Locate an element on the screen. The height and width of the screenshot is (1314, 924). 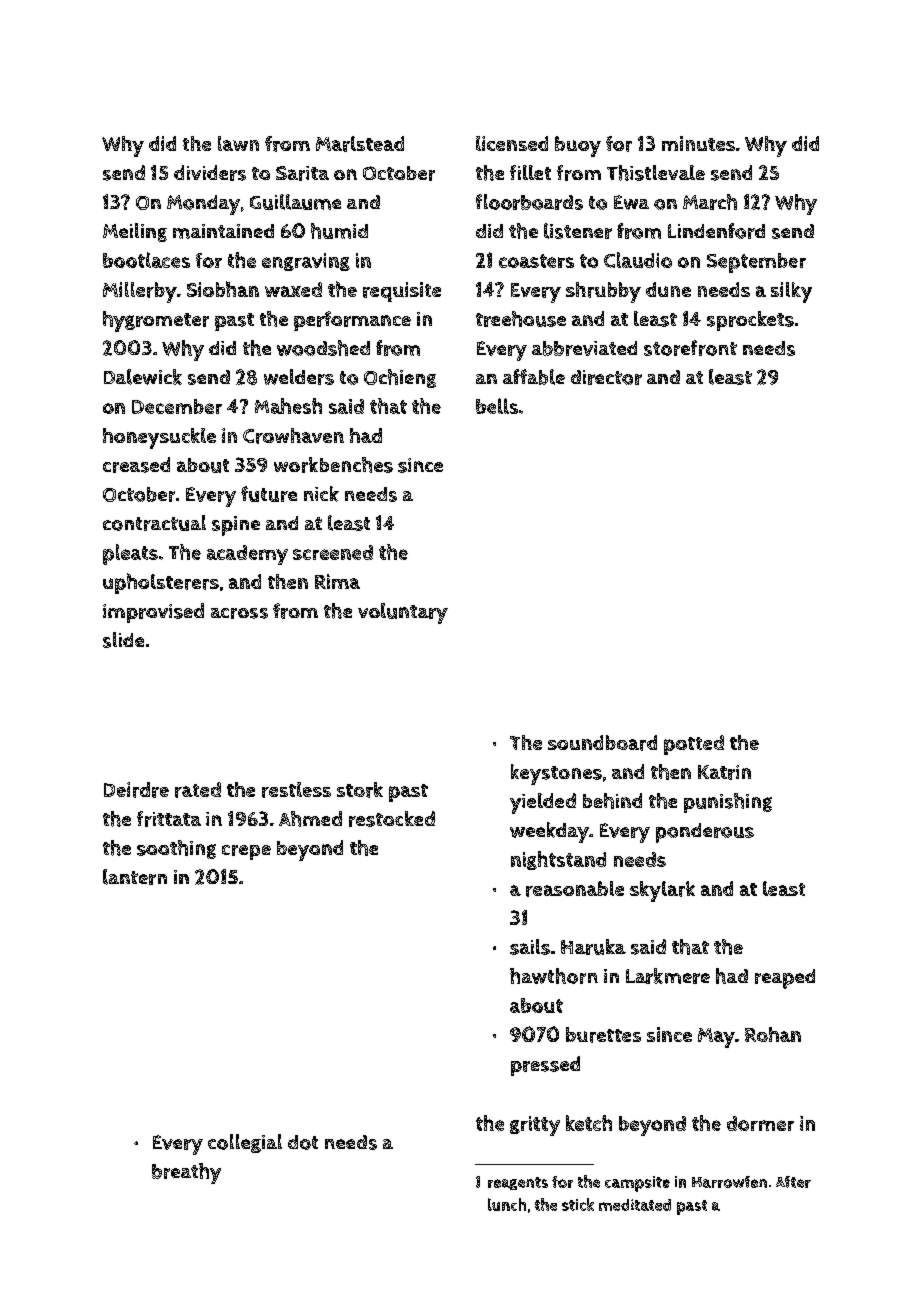
hawthorn is located at coordinates (554, 976).
